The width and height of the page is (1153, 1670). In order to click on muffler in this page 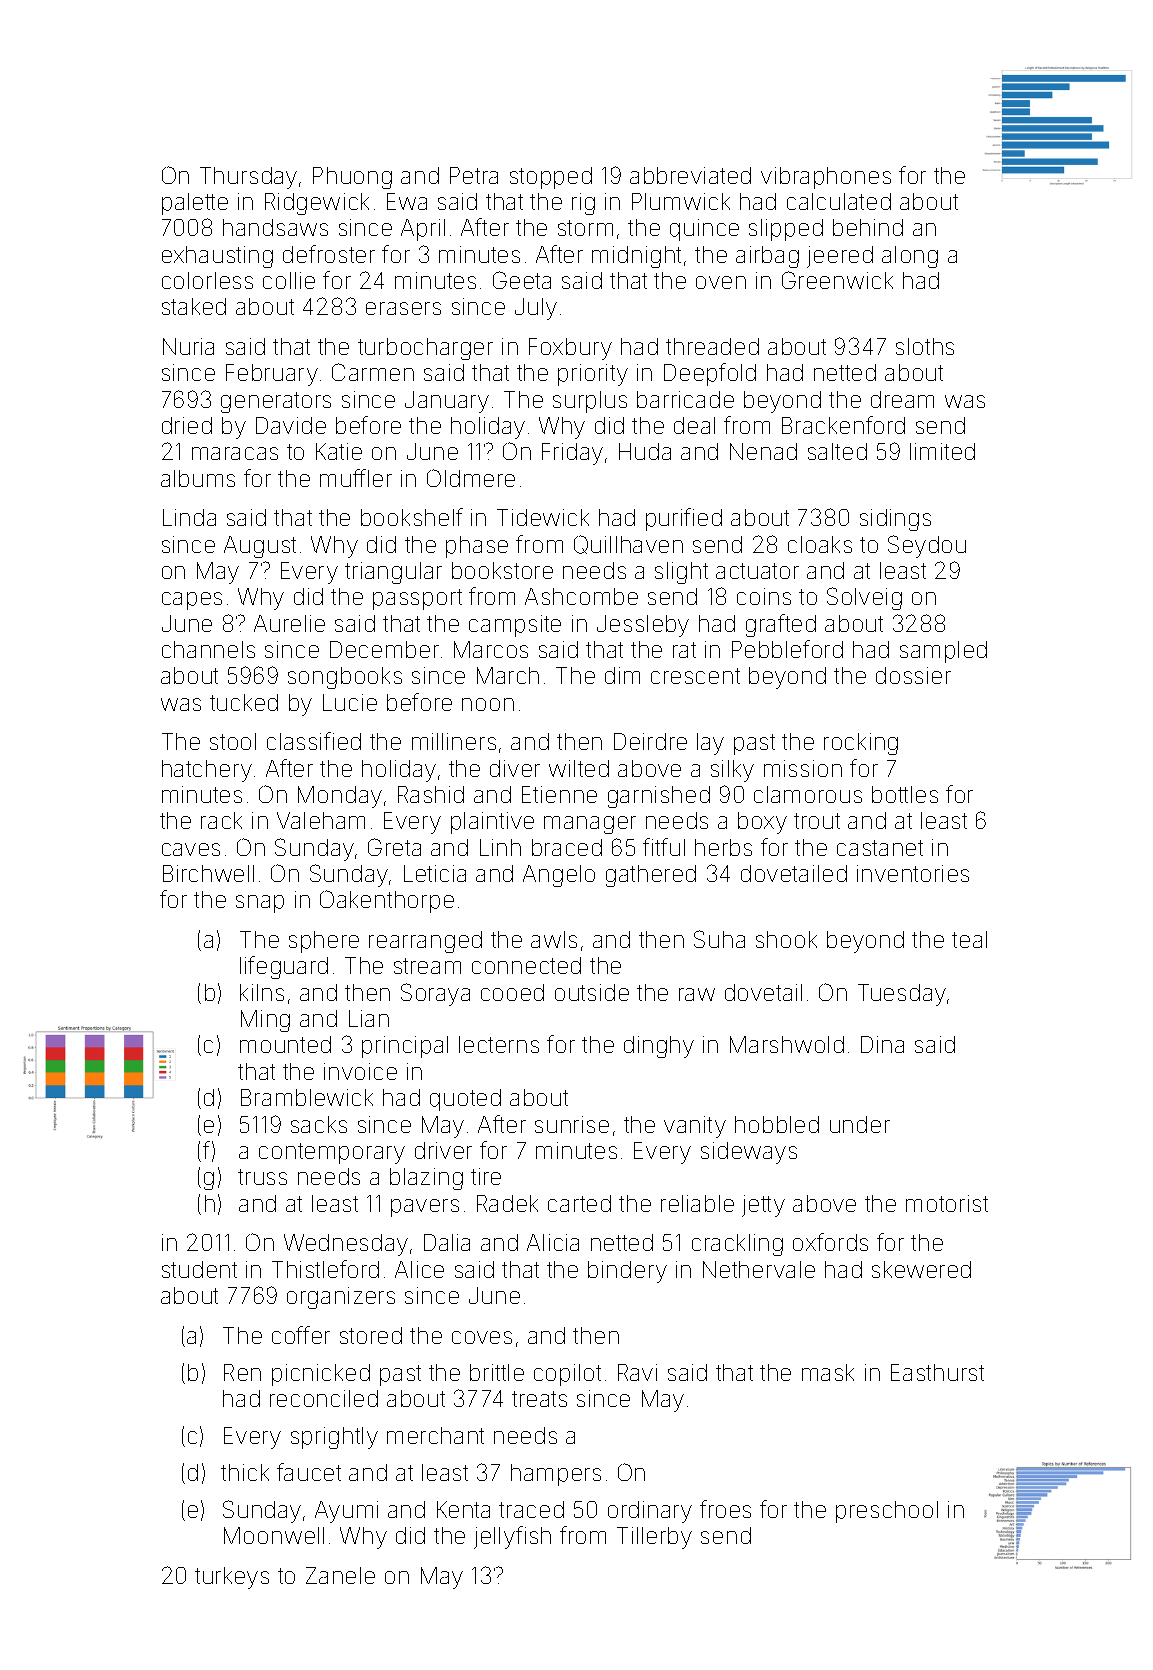, I will do `click(356, 478)`.
